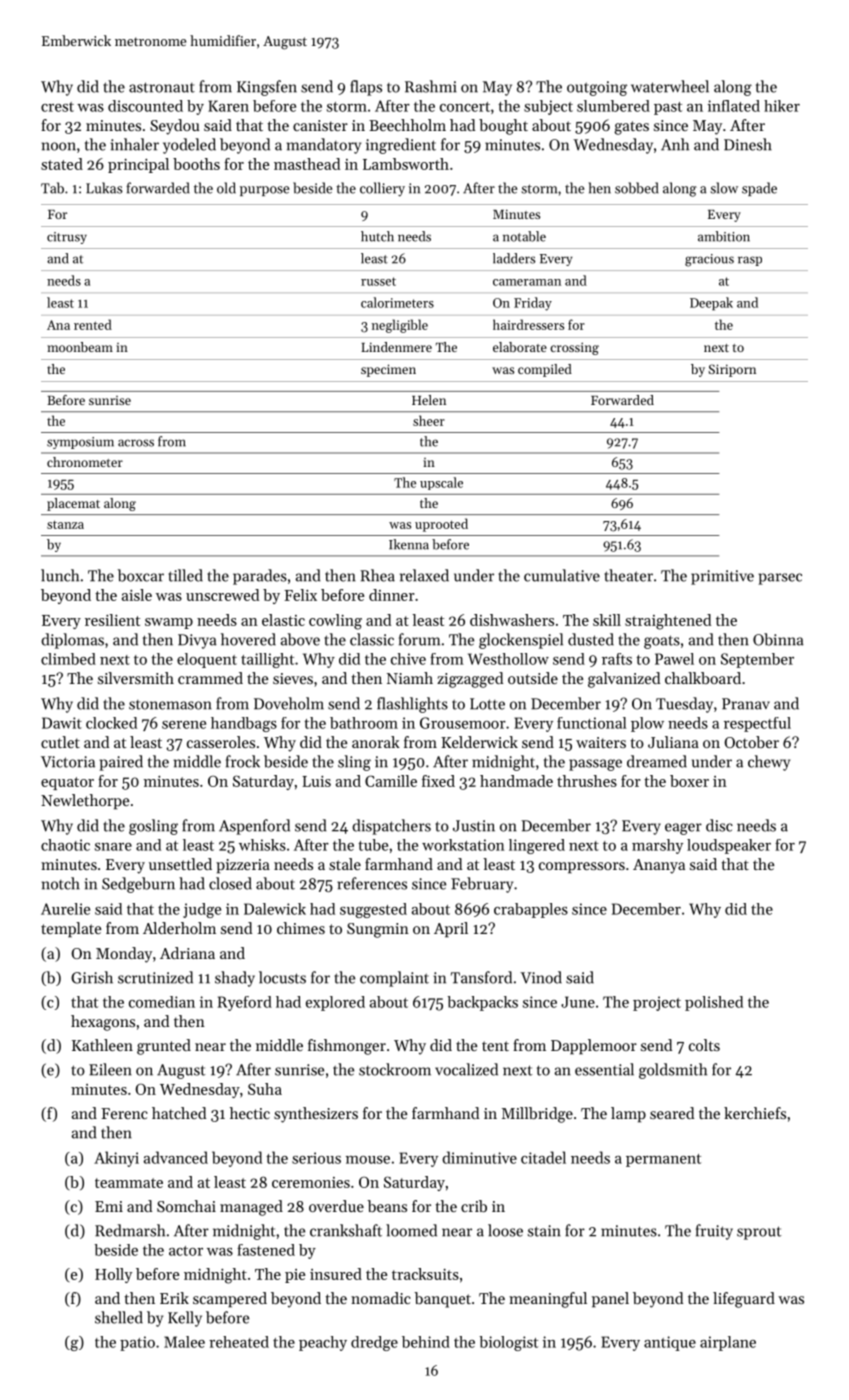  I want to click on placemat, so click(73, 504).
